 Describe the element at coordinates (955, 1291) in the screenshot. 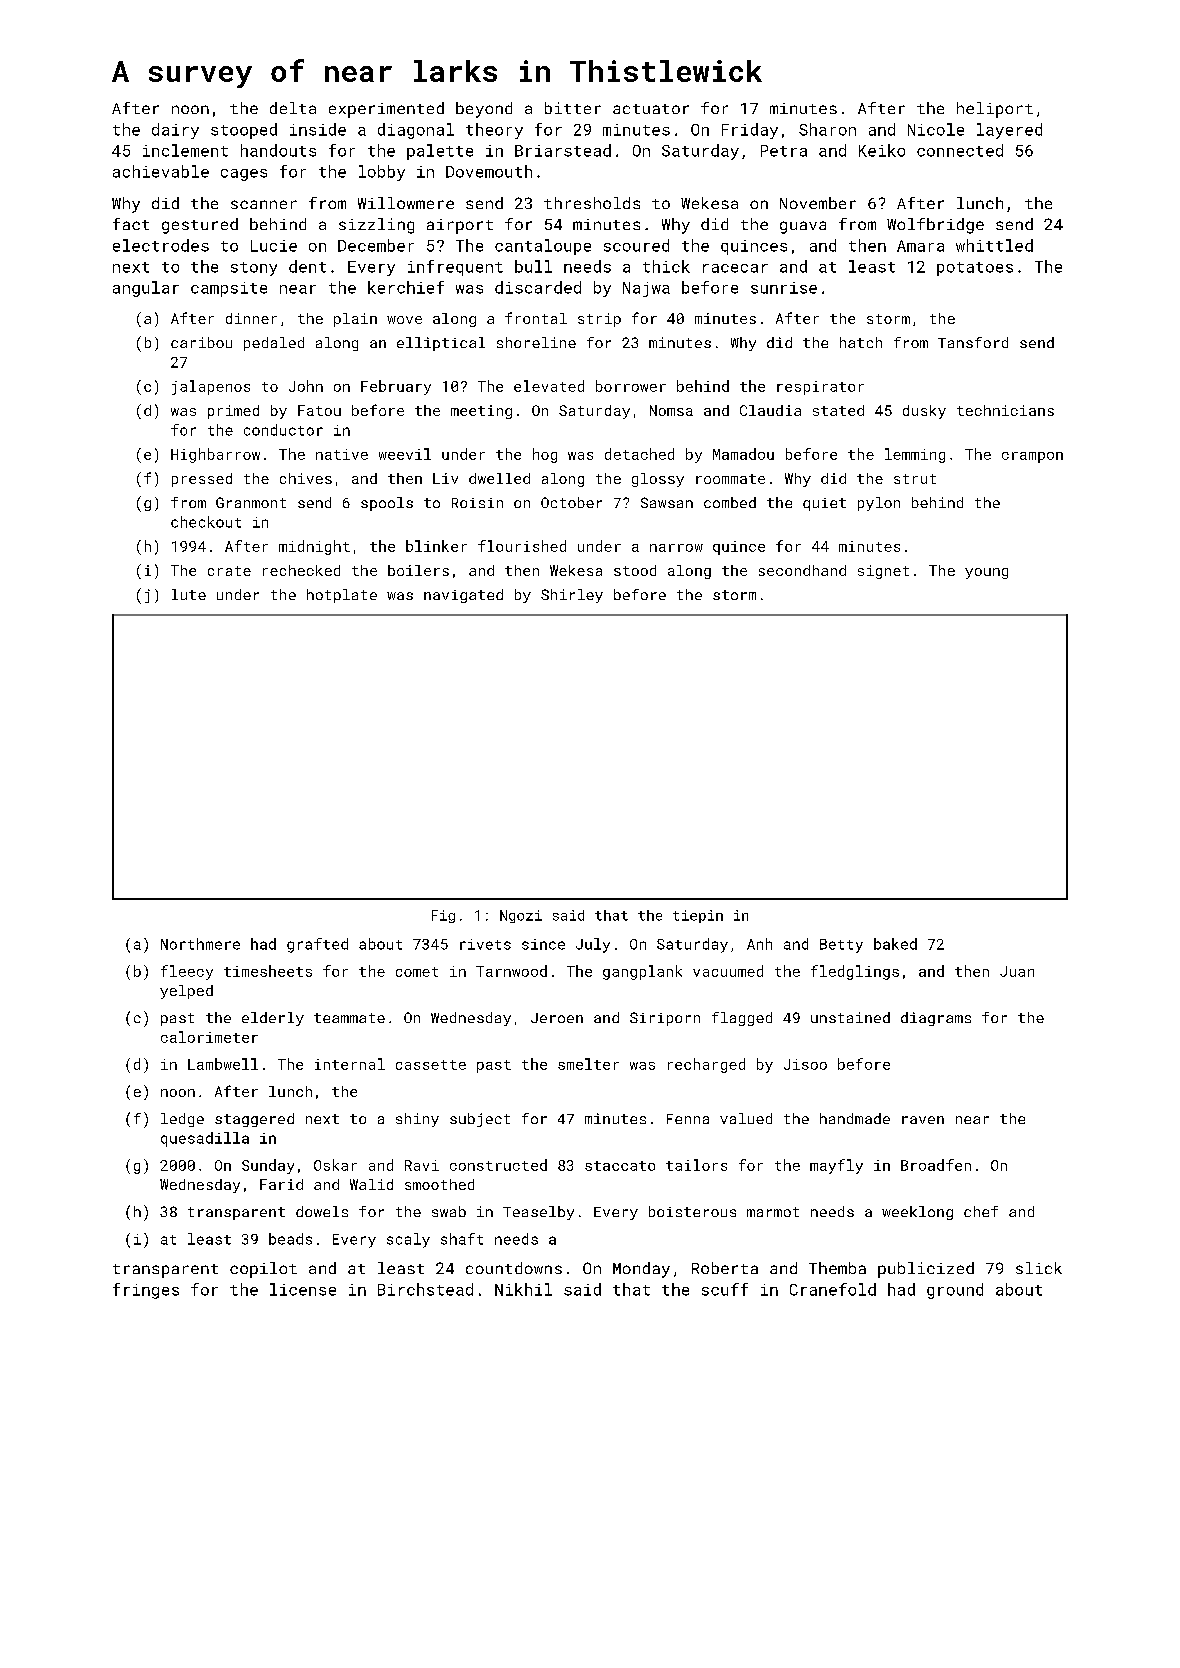

I see `ground` at that location.
